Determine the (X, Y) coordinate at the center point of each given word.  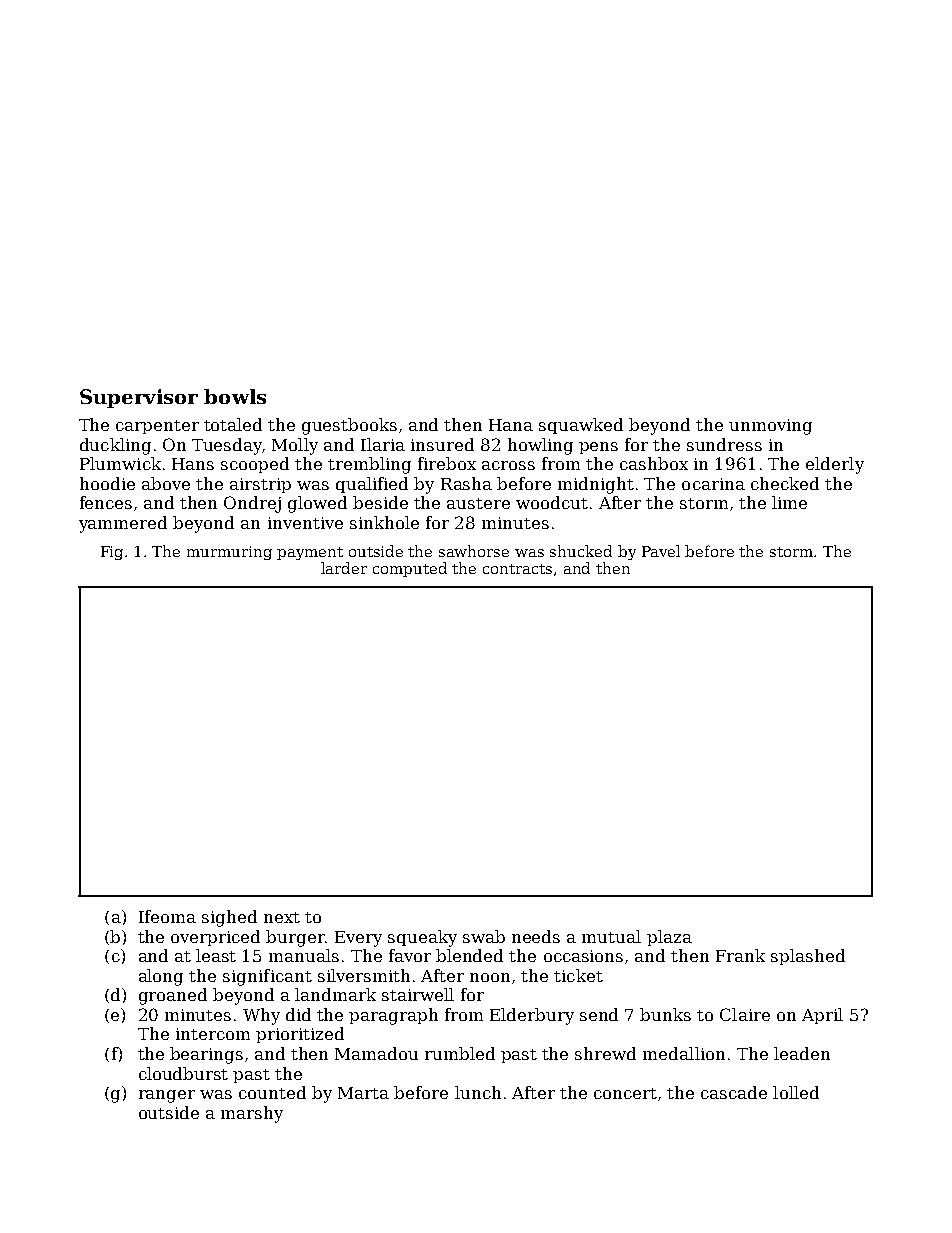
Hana (511, 425)
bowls (235, 396)
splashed (808, 957)
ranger (167, 1096)
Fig (112, 553)
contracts (517, 569)
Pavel (661, 551)
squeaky (422, 938)
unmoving (770, 427)
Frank (740, 955)
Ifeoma (167, 916)
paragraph (393, 1016)
